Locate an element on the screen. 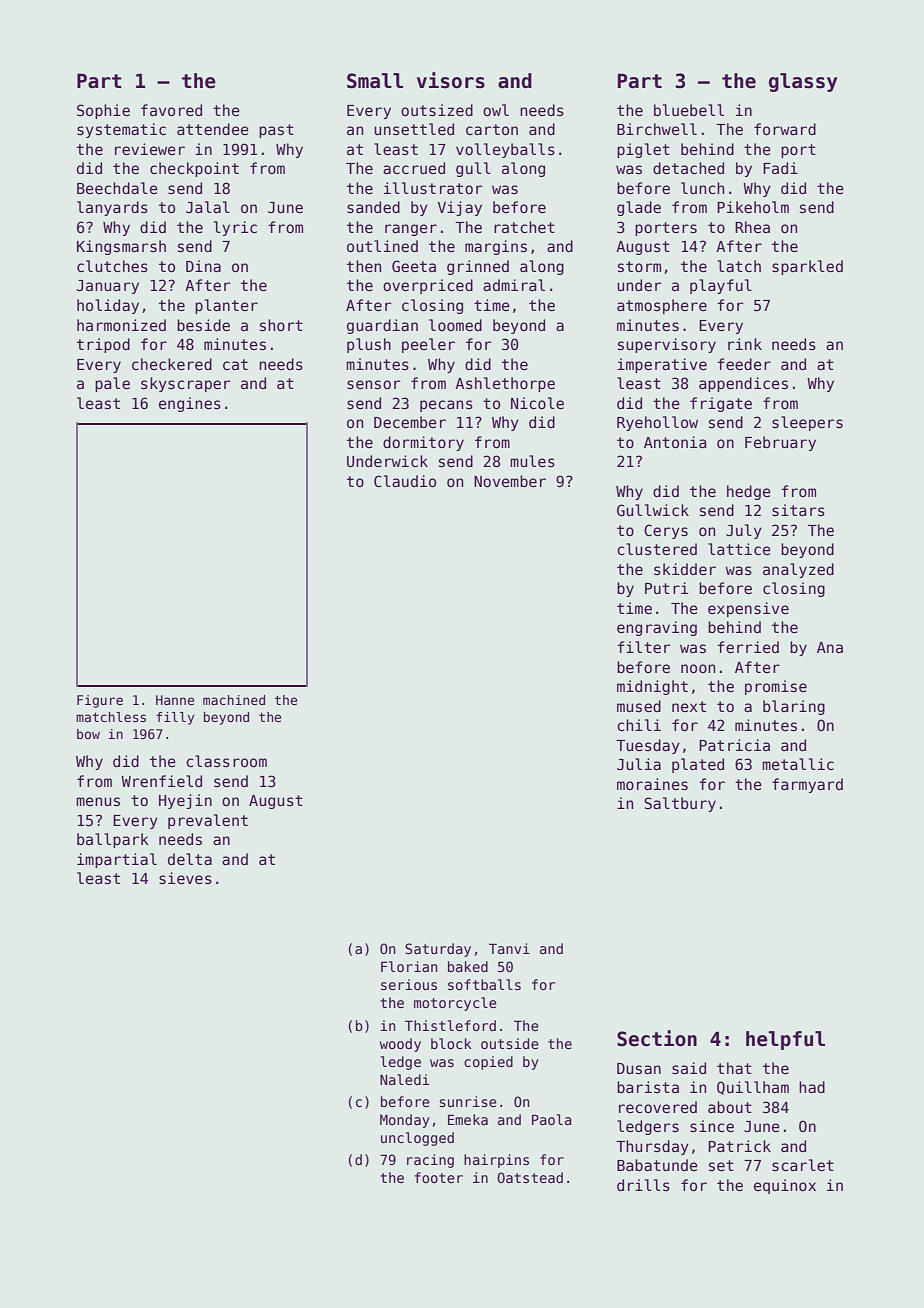 This screenshot has height=1308, width=924. hairpins is located at coordinates (496, 1161).
